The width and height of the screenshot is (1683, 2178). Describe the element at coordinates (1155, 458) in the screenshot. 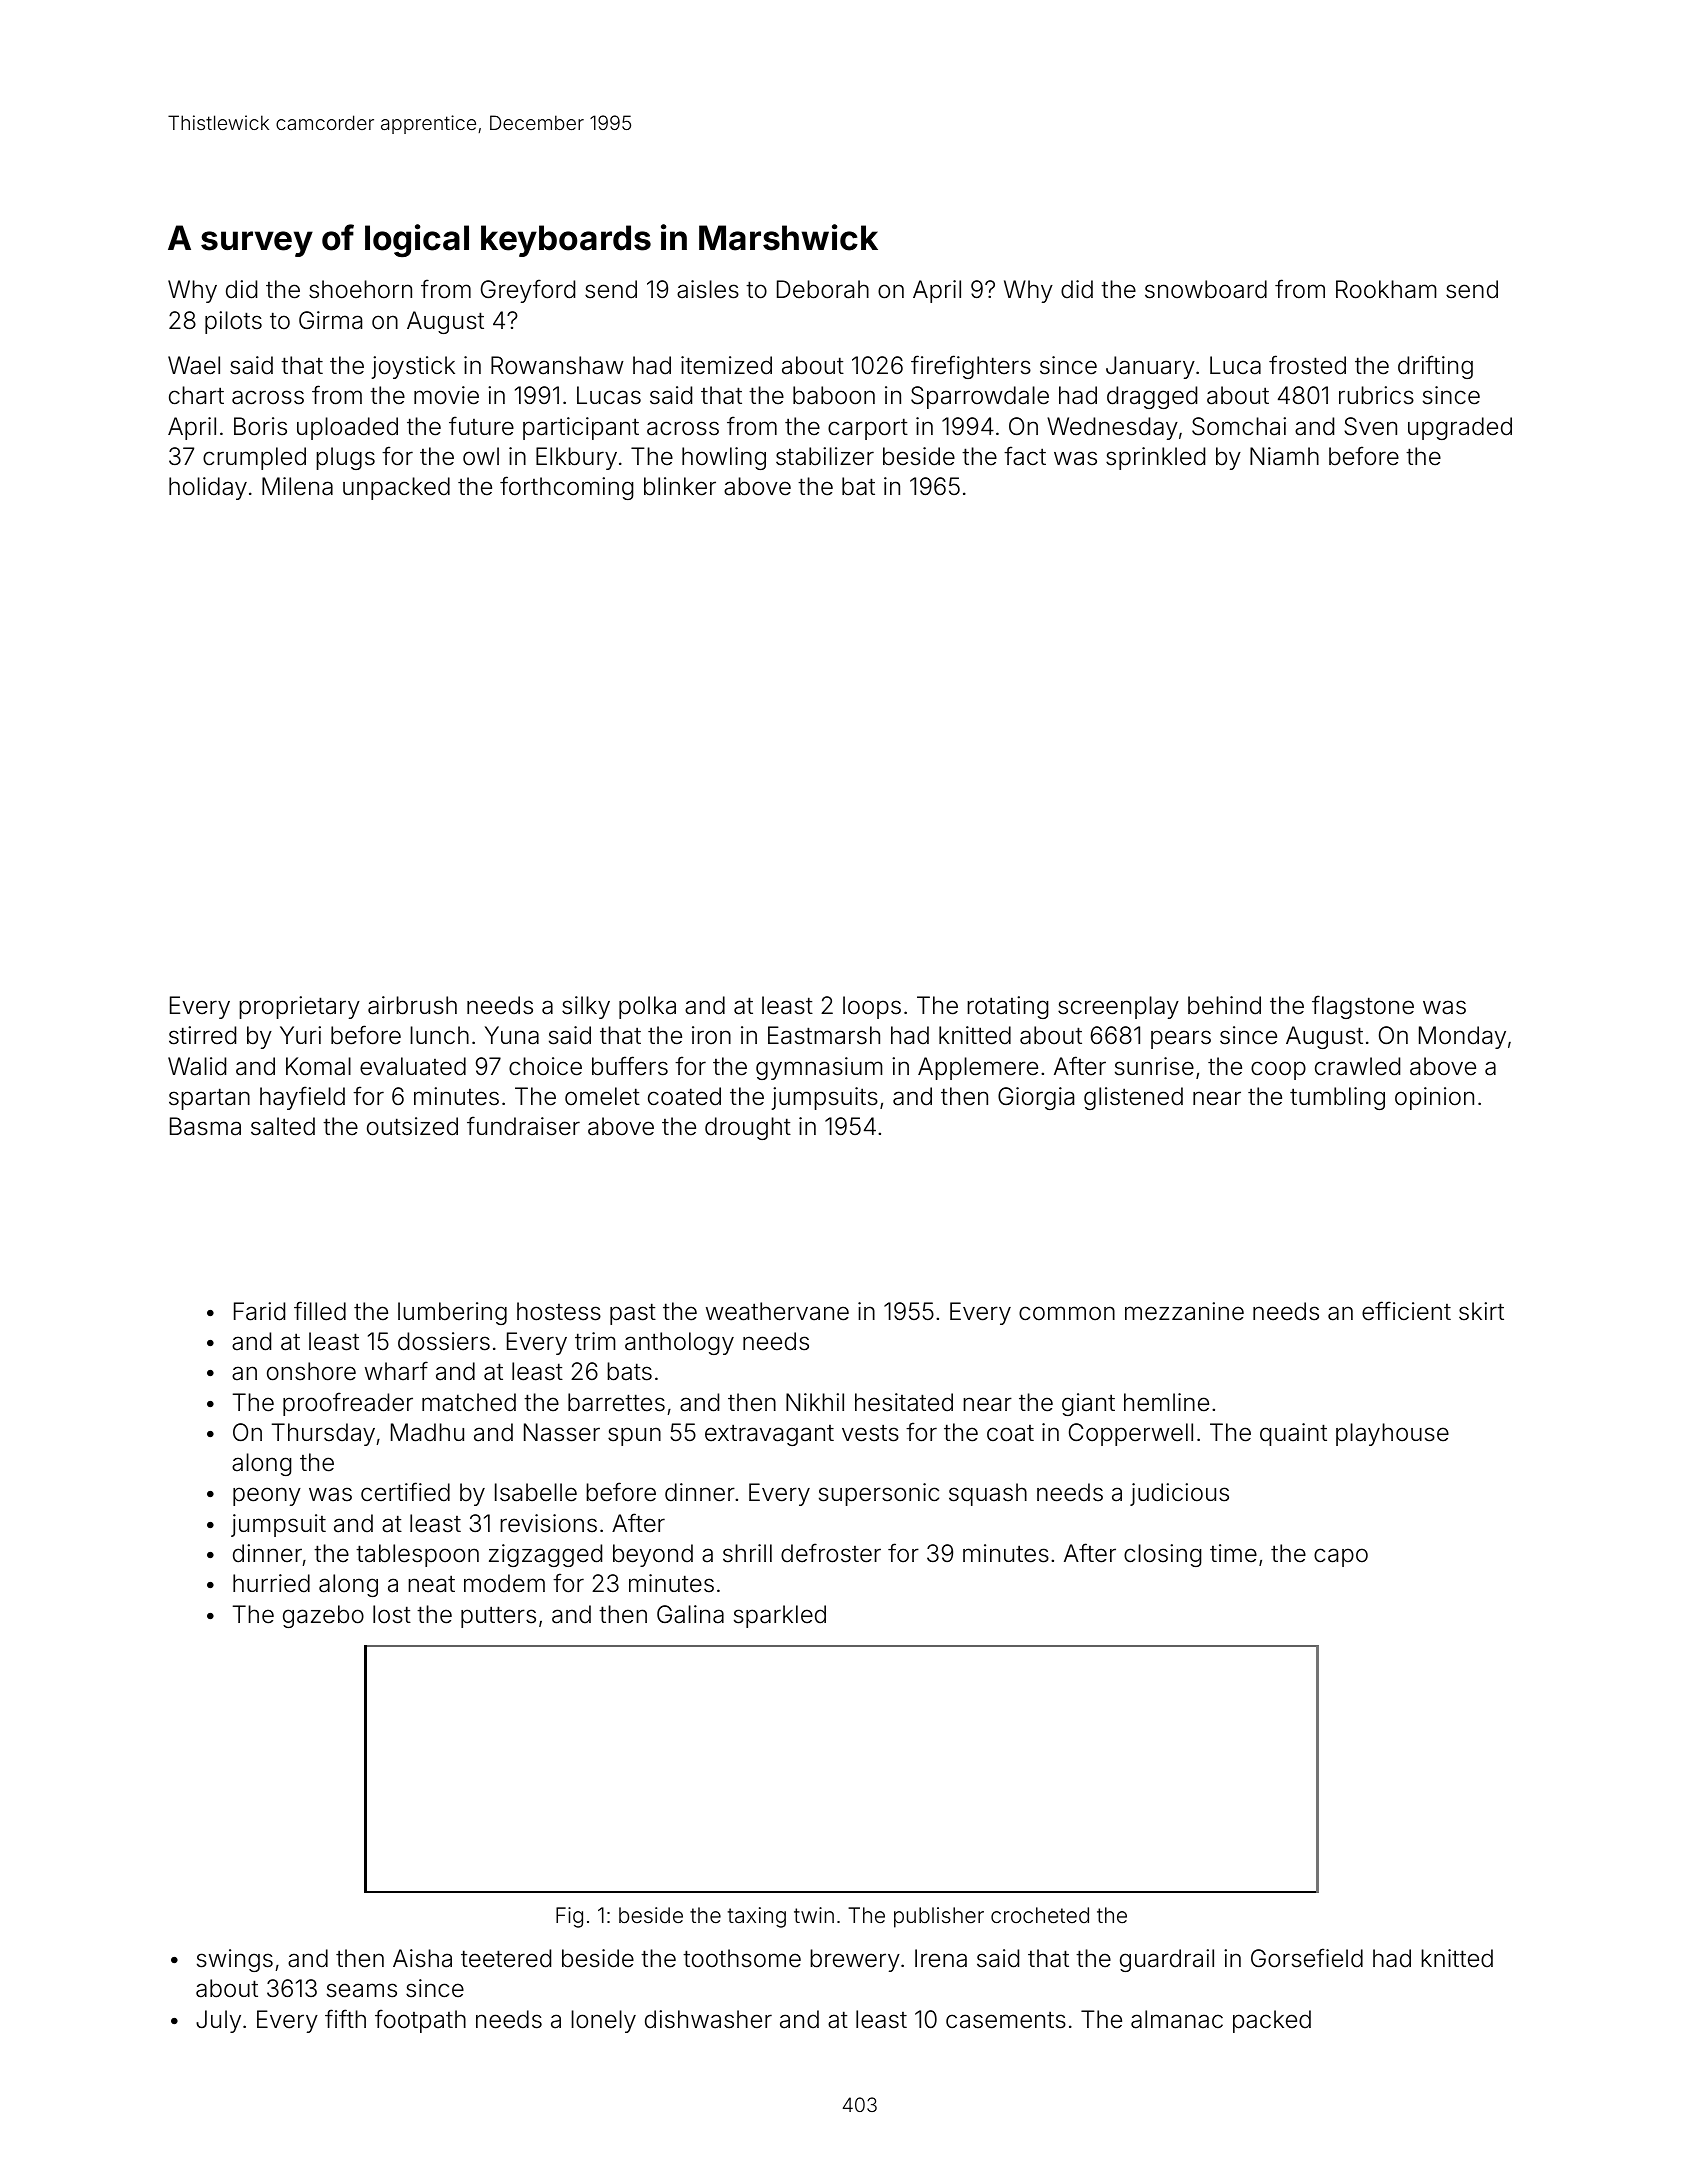

I see `sprinkled` at that location.
